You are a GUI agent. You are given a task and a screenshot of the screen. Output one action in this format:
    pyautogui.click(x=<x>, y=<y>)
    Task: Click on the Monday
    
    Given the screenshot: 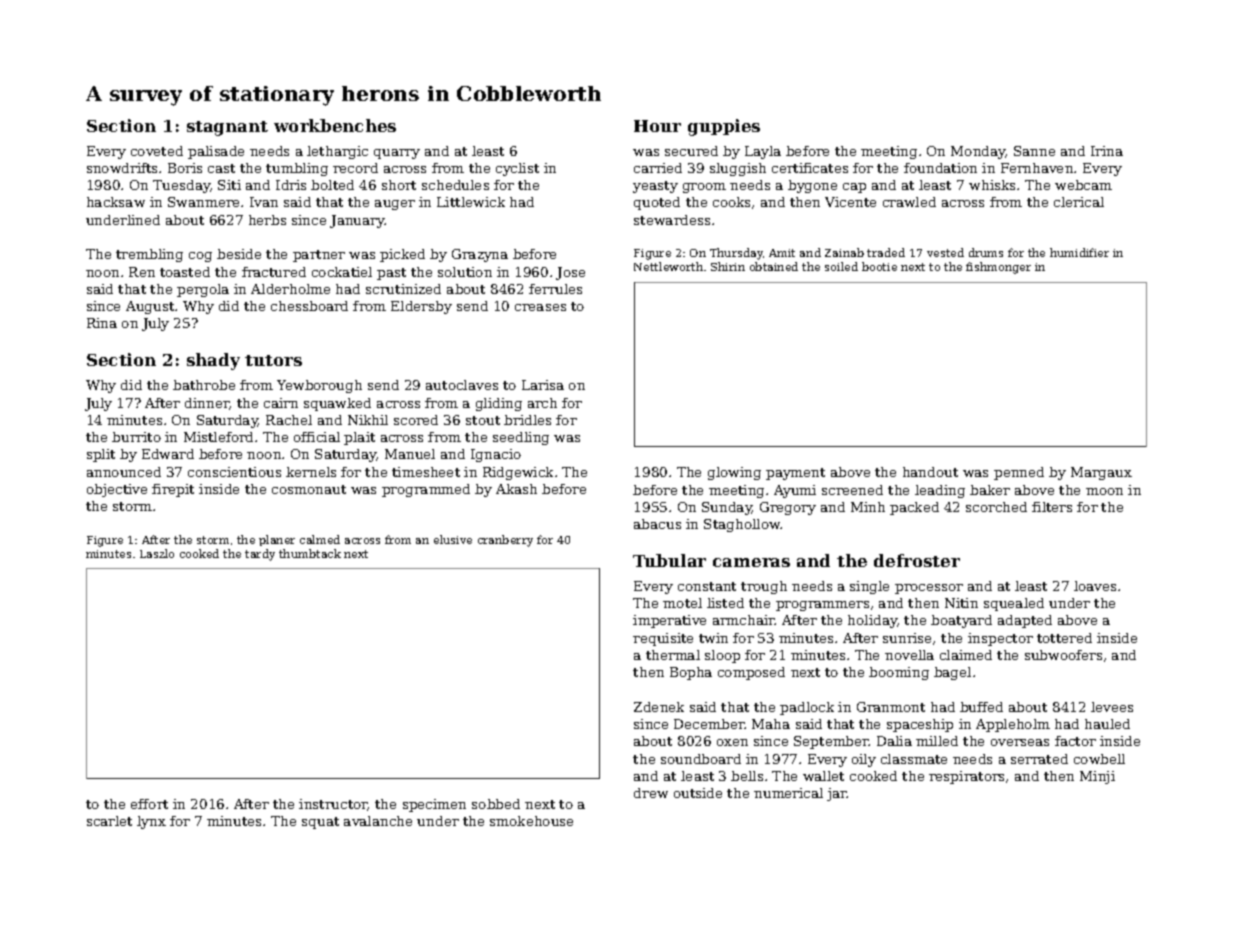 What is the action you would take?
    pyautogui.click(x=978, y=152)
